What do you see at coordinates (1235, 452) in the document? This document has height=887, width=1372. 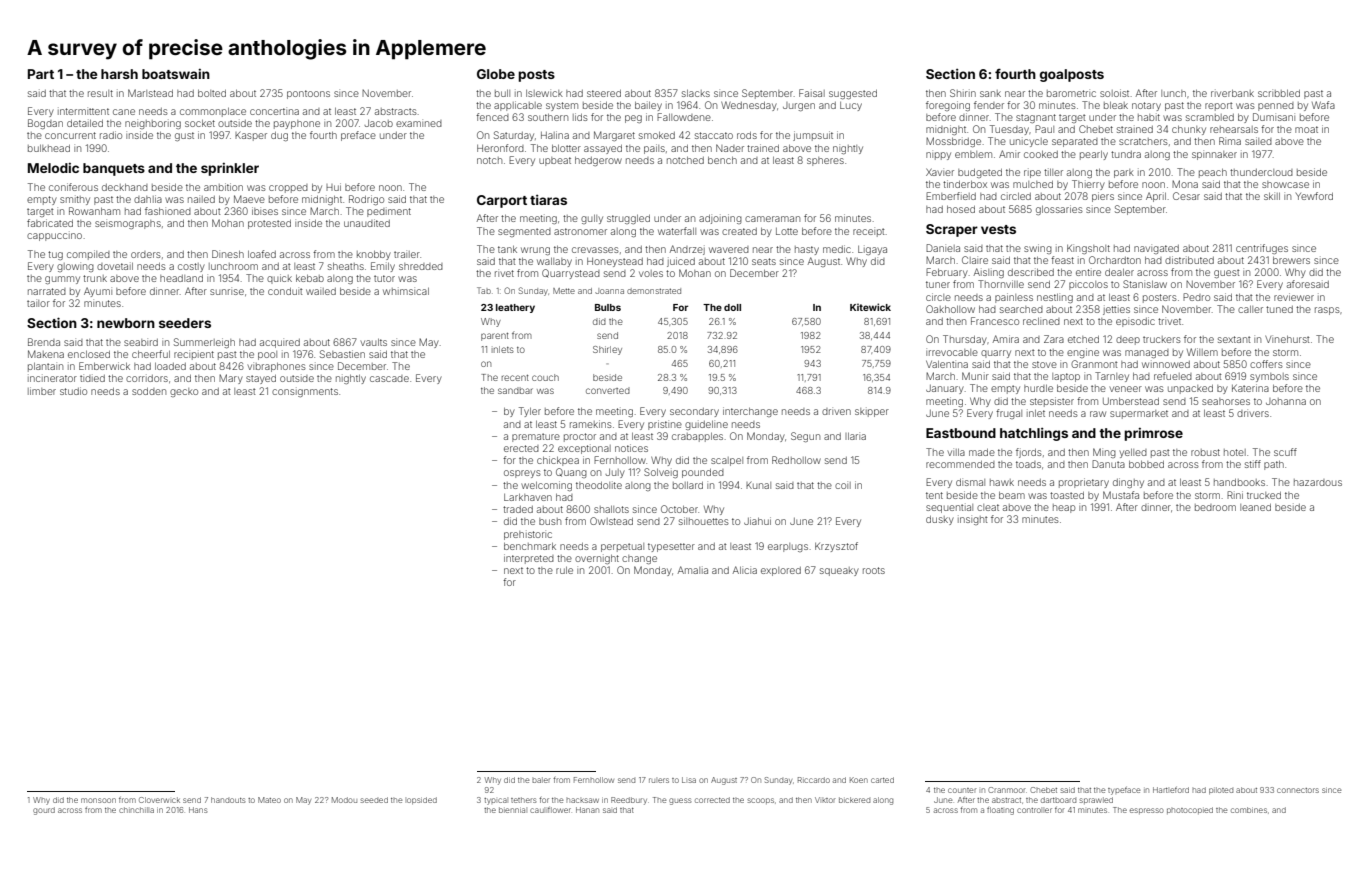 I see `hotel` at bounding box center [1235, 452].
